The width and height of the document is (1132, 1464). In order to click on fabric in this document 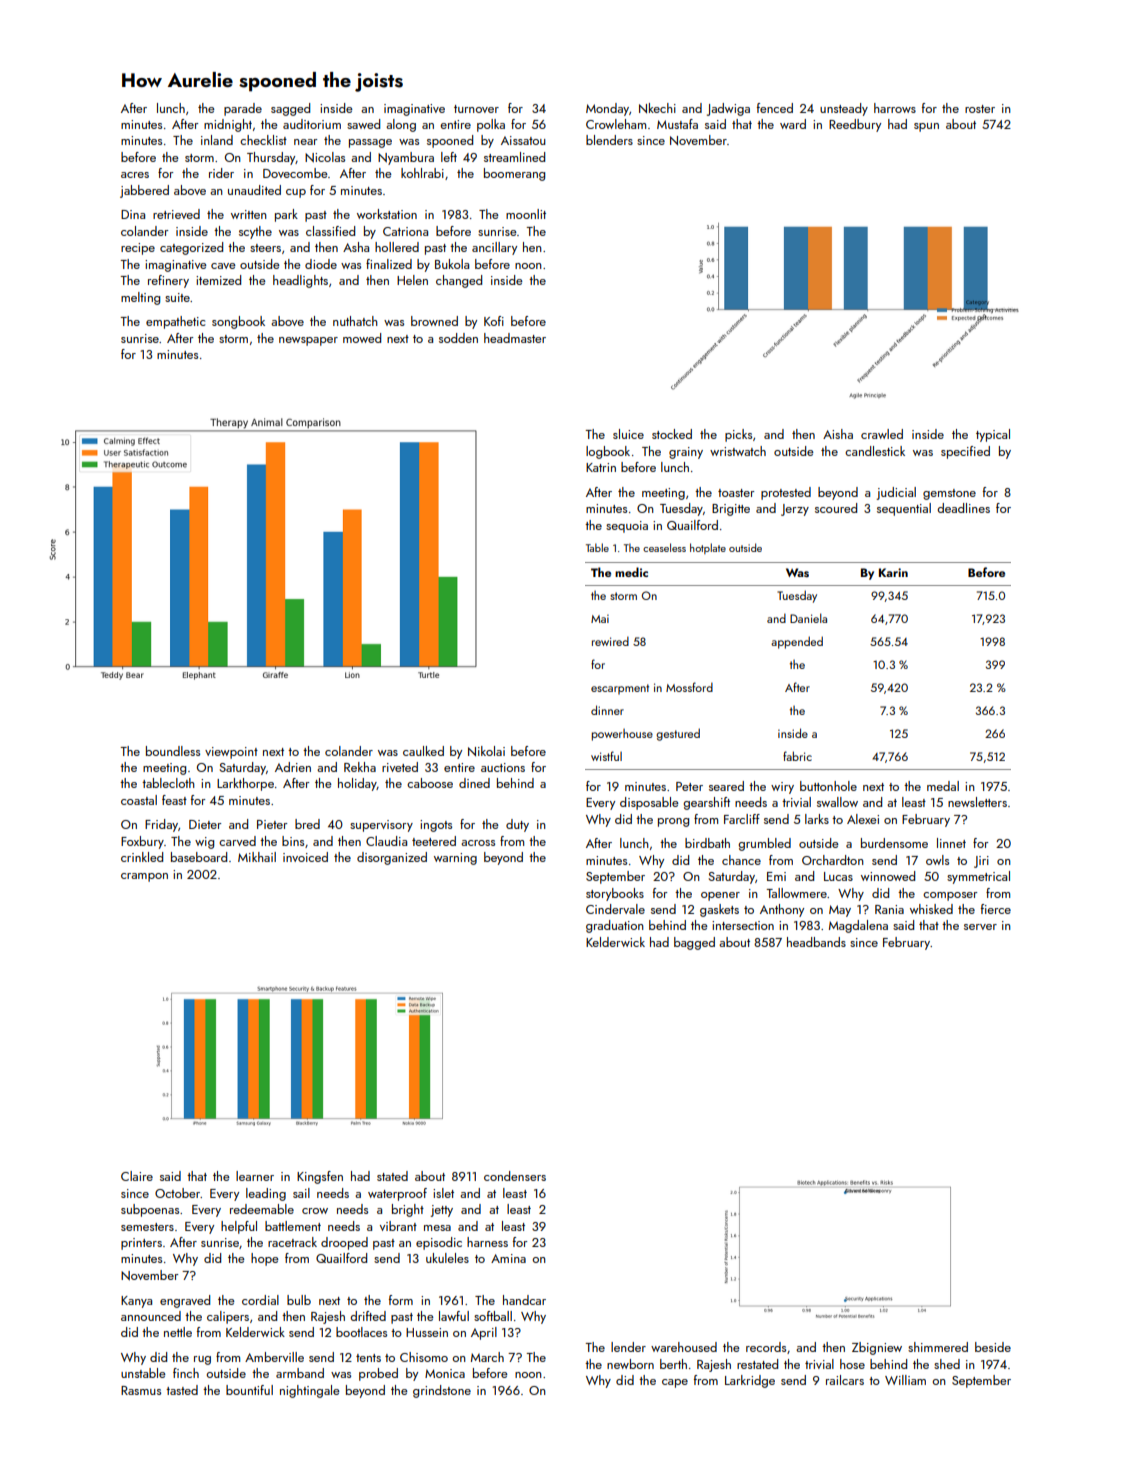, I will do `click(797, 756)`.
